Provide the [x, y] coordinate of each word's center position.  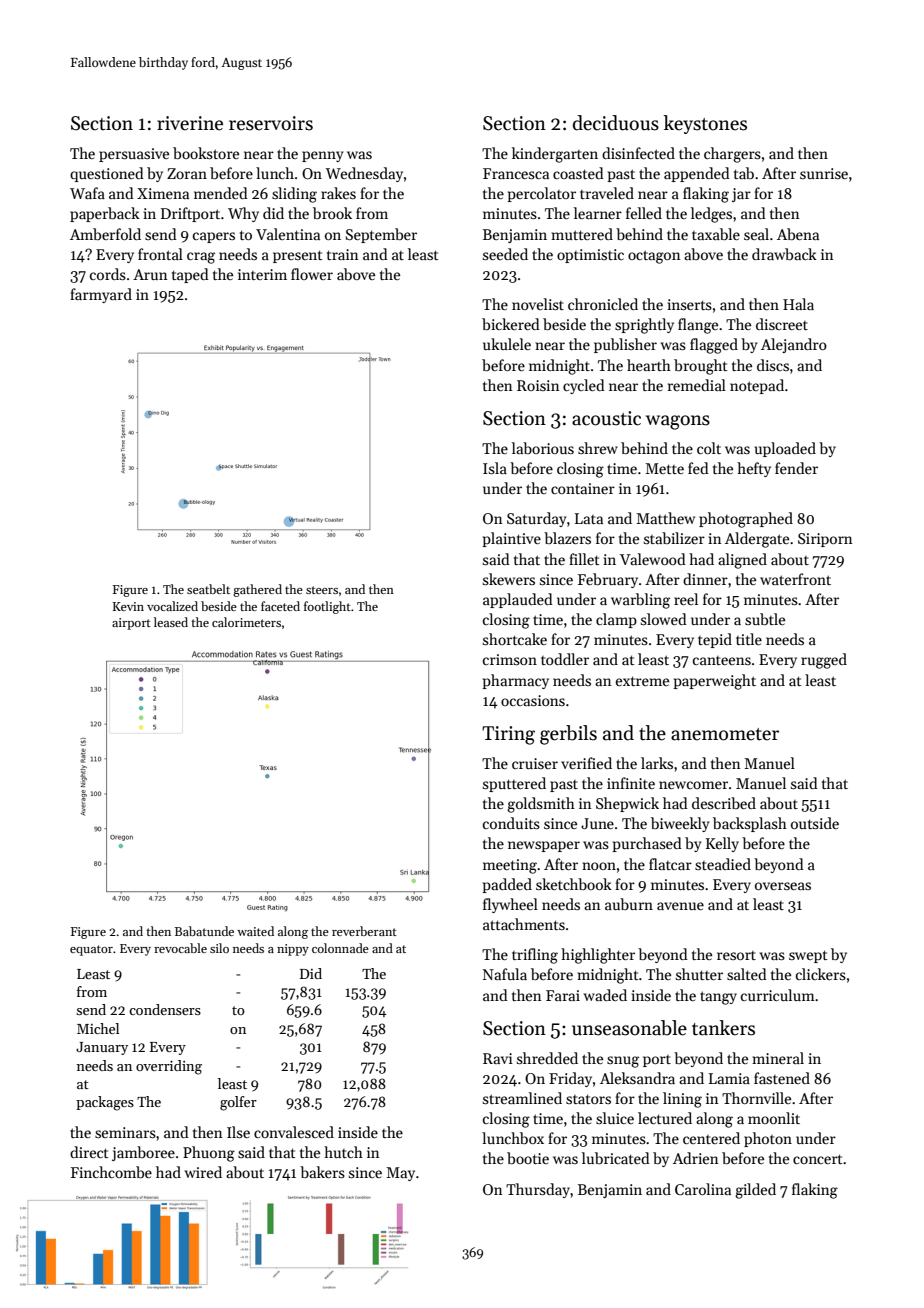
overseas [783, 886]
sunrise [824, 173]
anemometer [725, 734]
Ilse [238, 1132]
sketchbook [574, 884]
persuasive [134, 155]
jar [741, 195]
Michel [98, 1028]
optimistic [590, 256]
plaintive [511, 539]
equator [91, 950]
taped [190, 275]
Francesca [516, 173]
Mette [664, 468]
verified [586, 763]
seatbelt [208, 589]
